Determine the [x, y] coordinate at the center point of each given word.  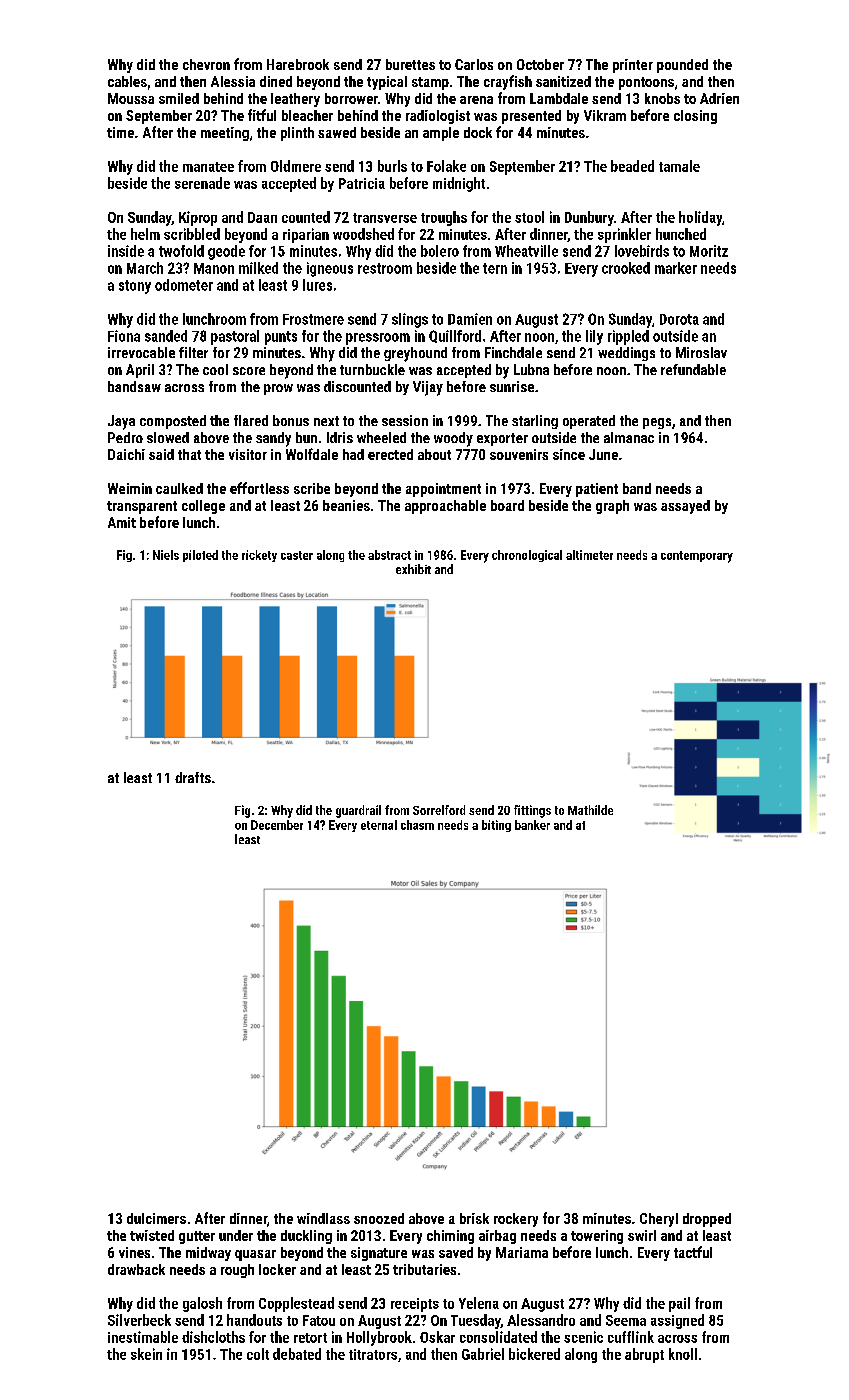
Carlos [474, 64]
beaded [632, 166]
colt [258, 1354]
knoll [683, 1354]
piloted [200, 556]
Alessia [233, 81]
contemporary [697, 557]
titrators [373, 1354]
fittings [532, 811]
